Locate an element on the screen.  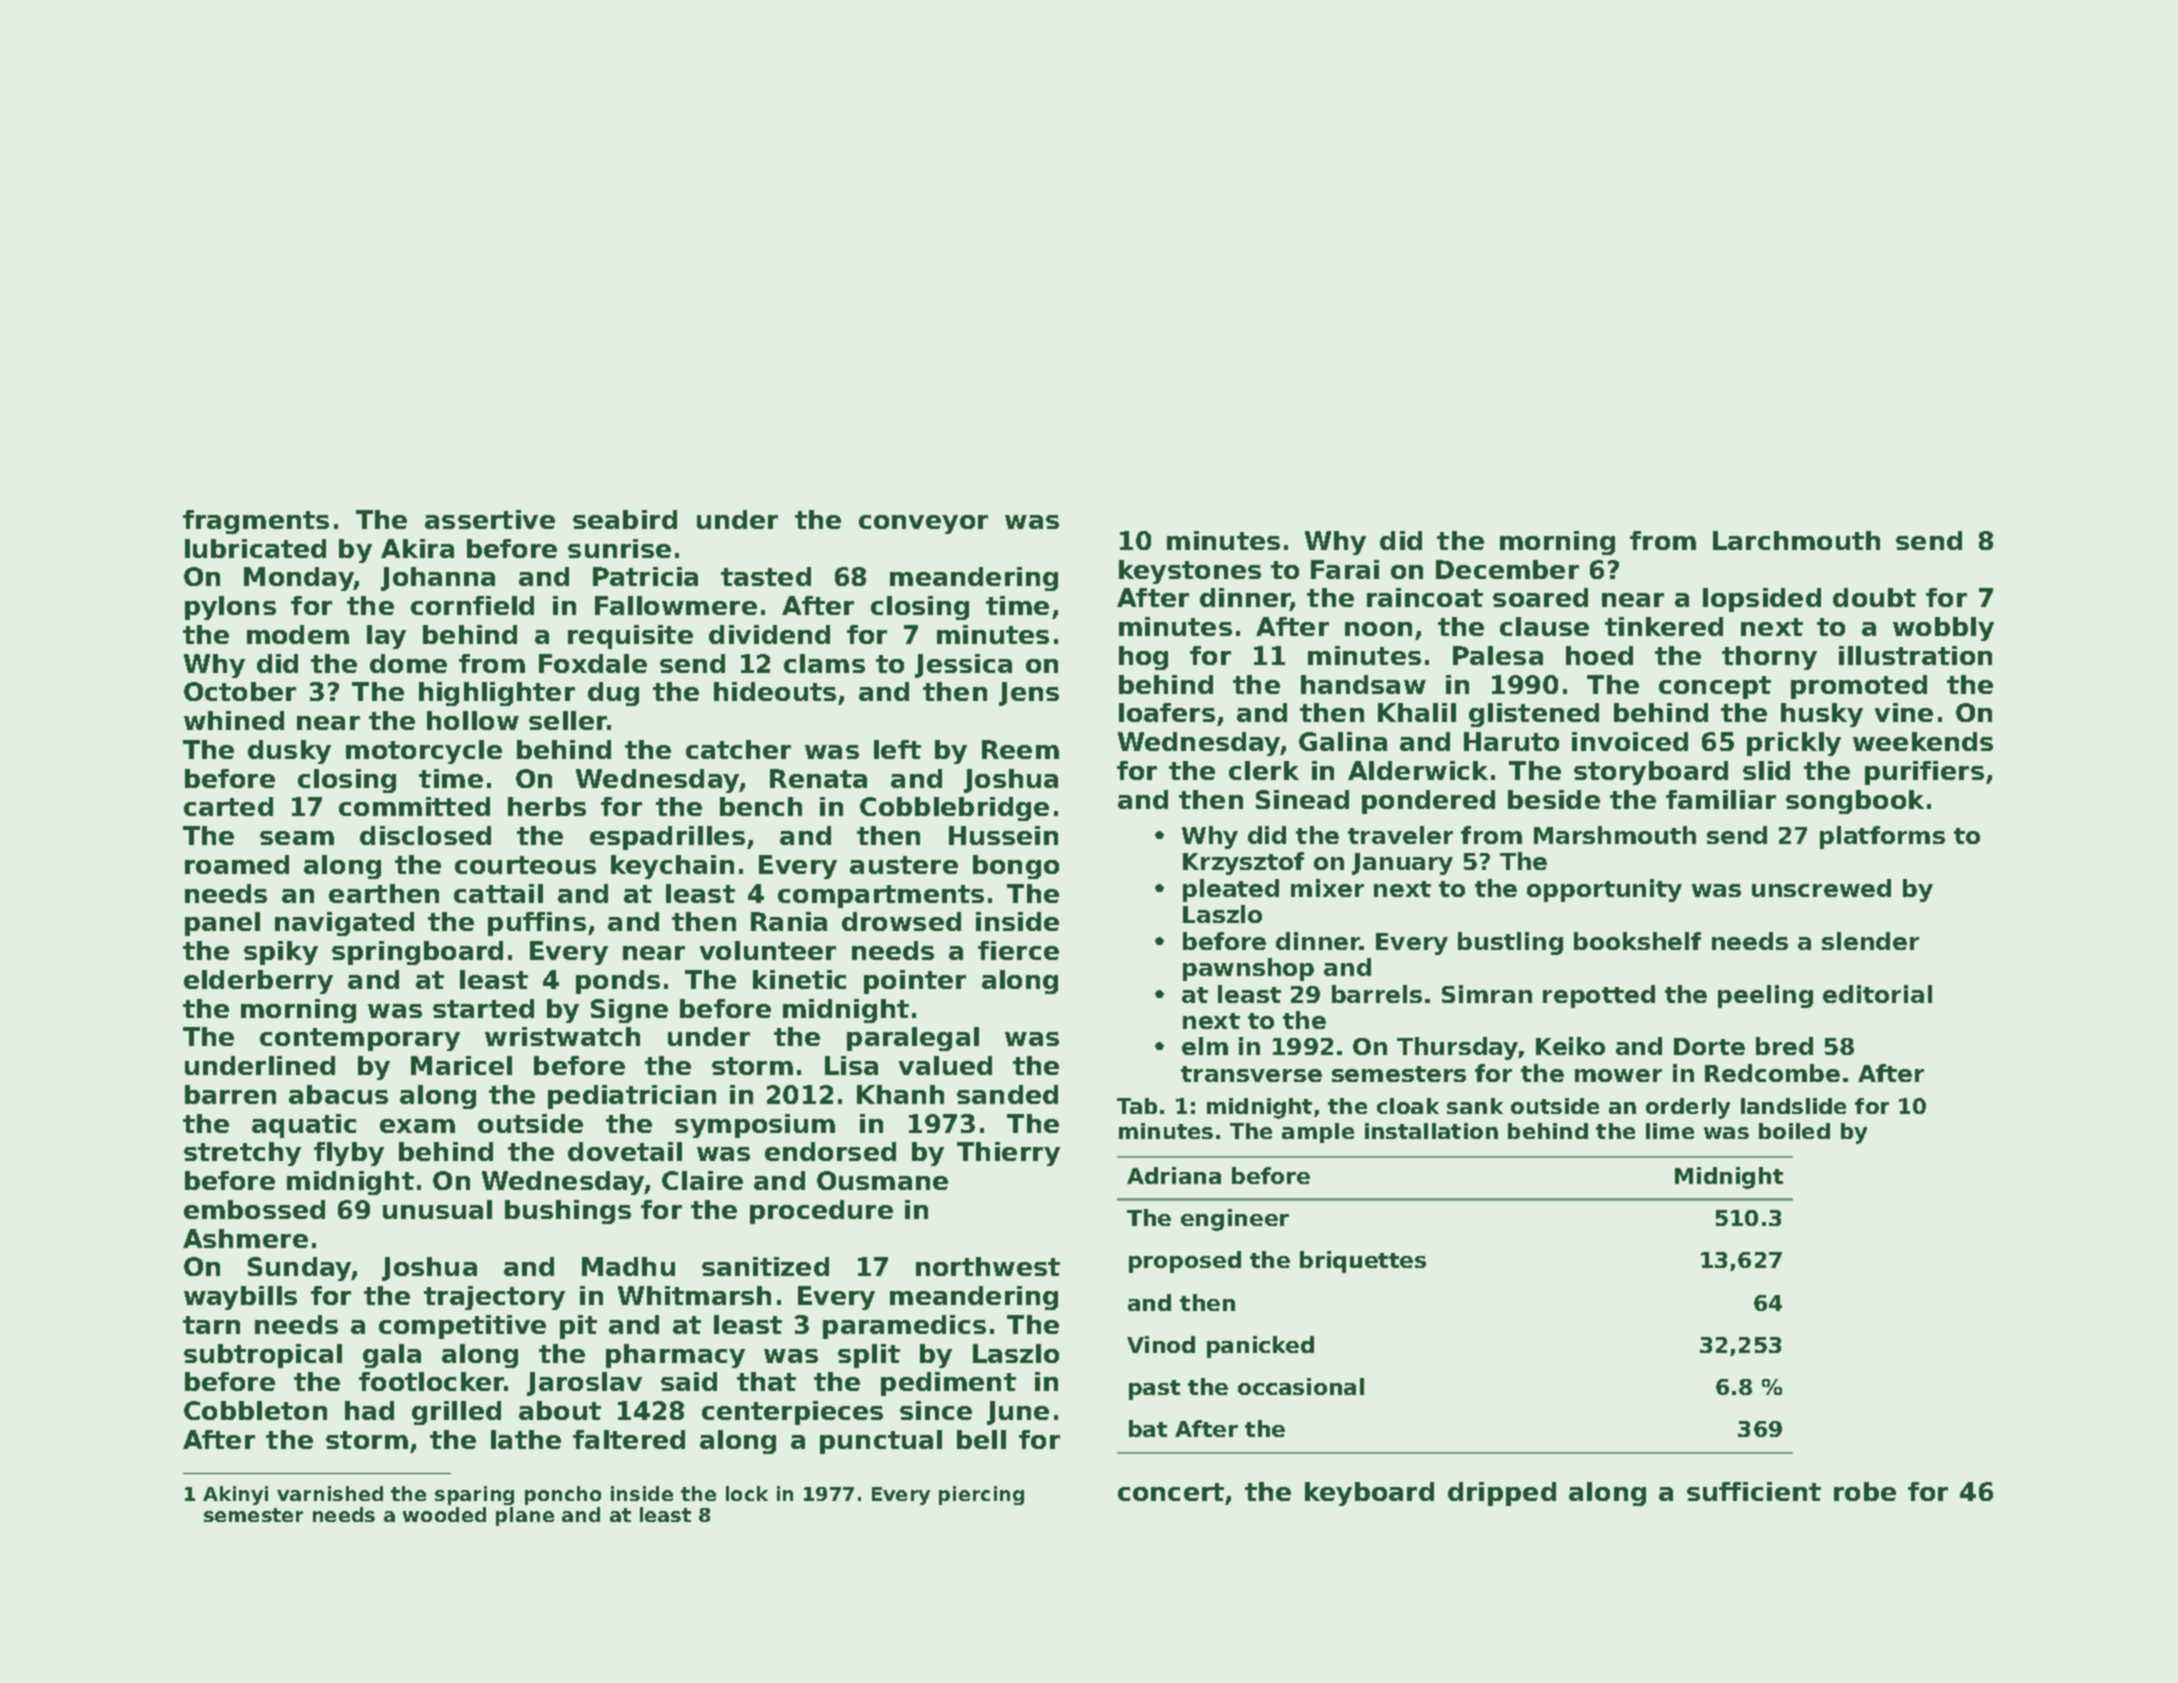
conveyor is located at coordinates (923, 524).
